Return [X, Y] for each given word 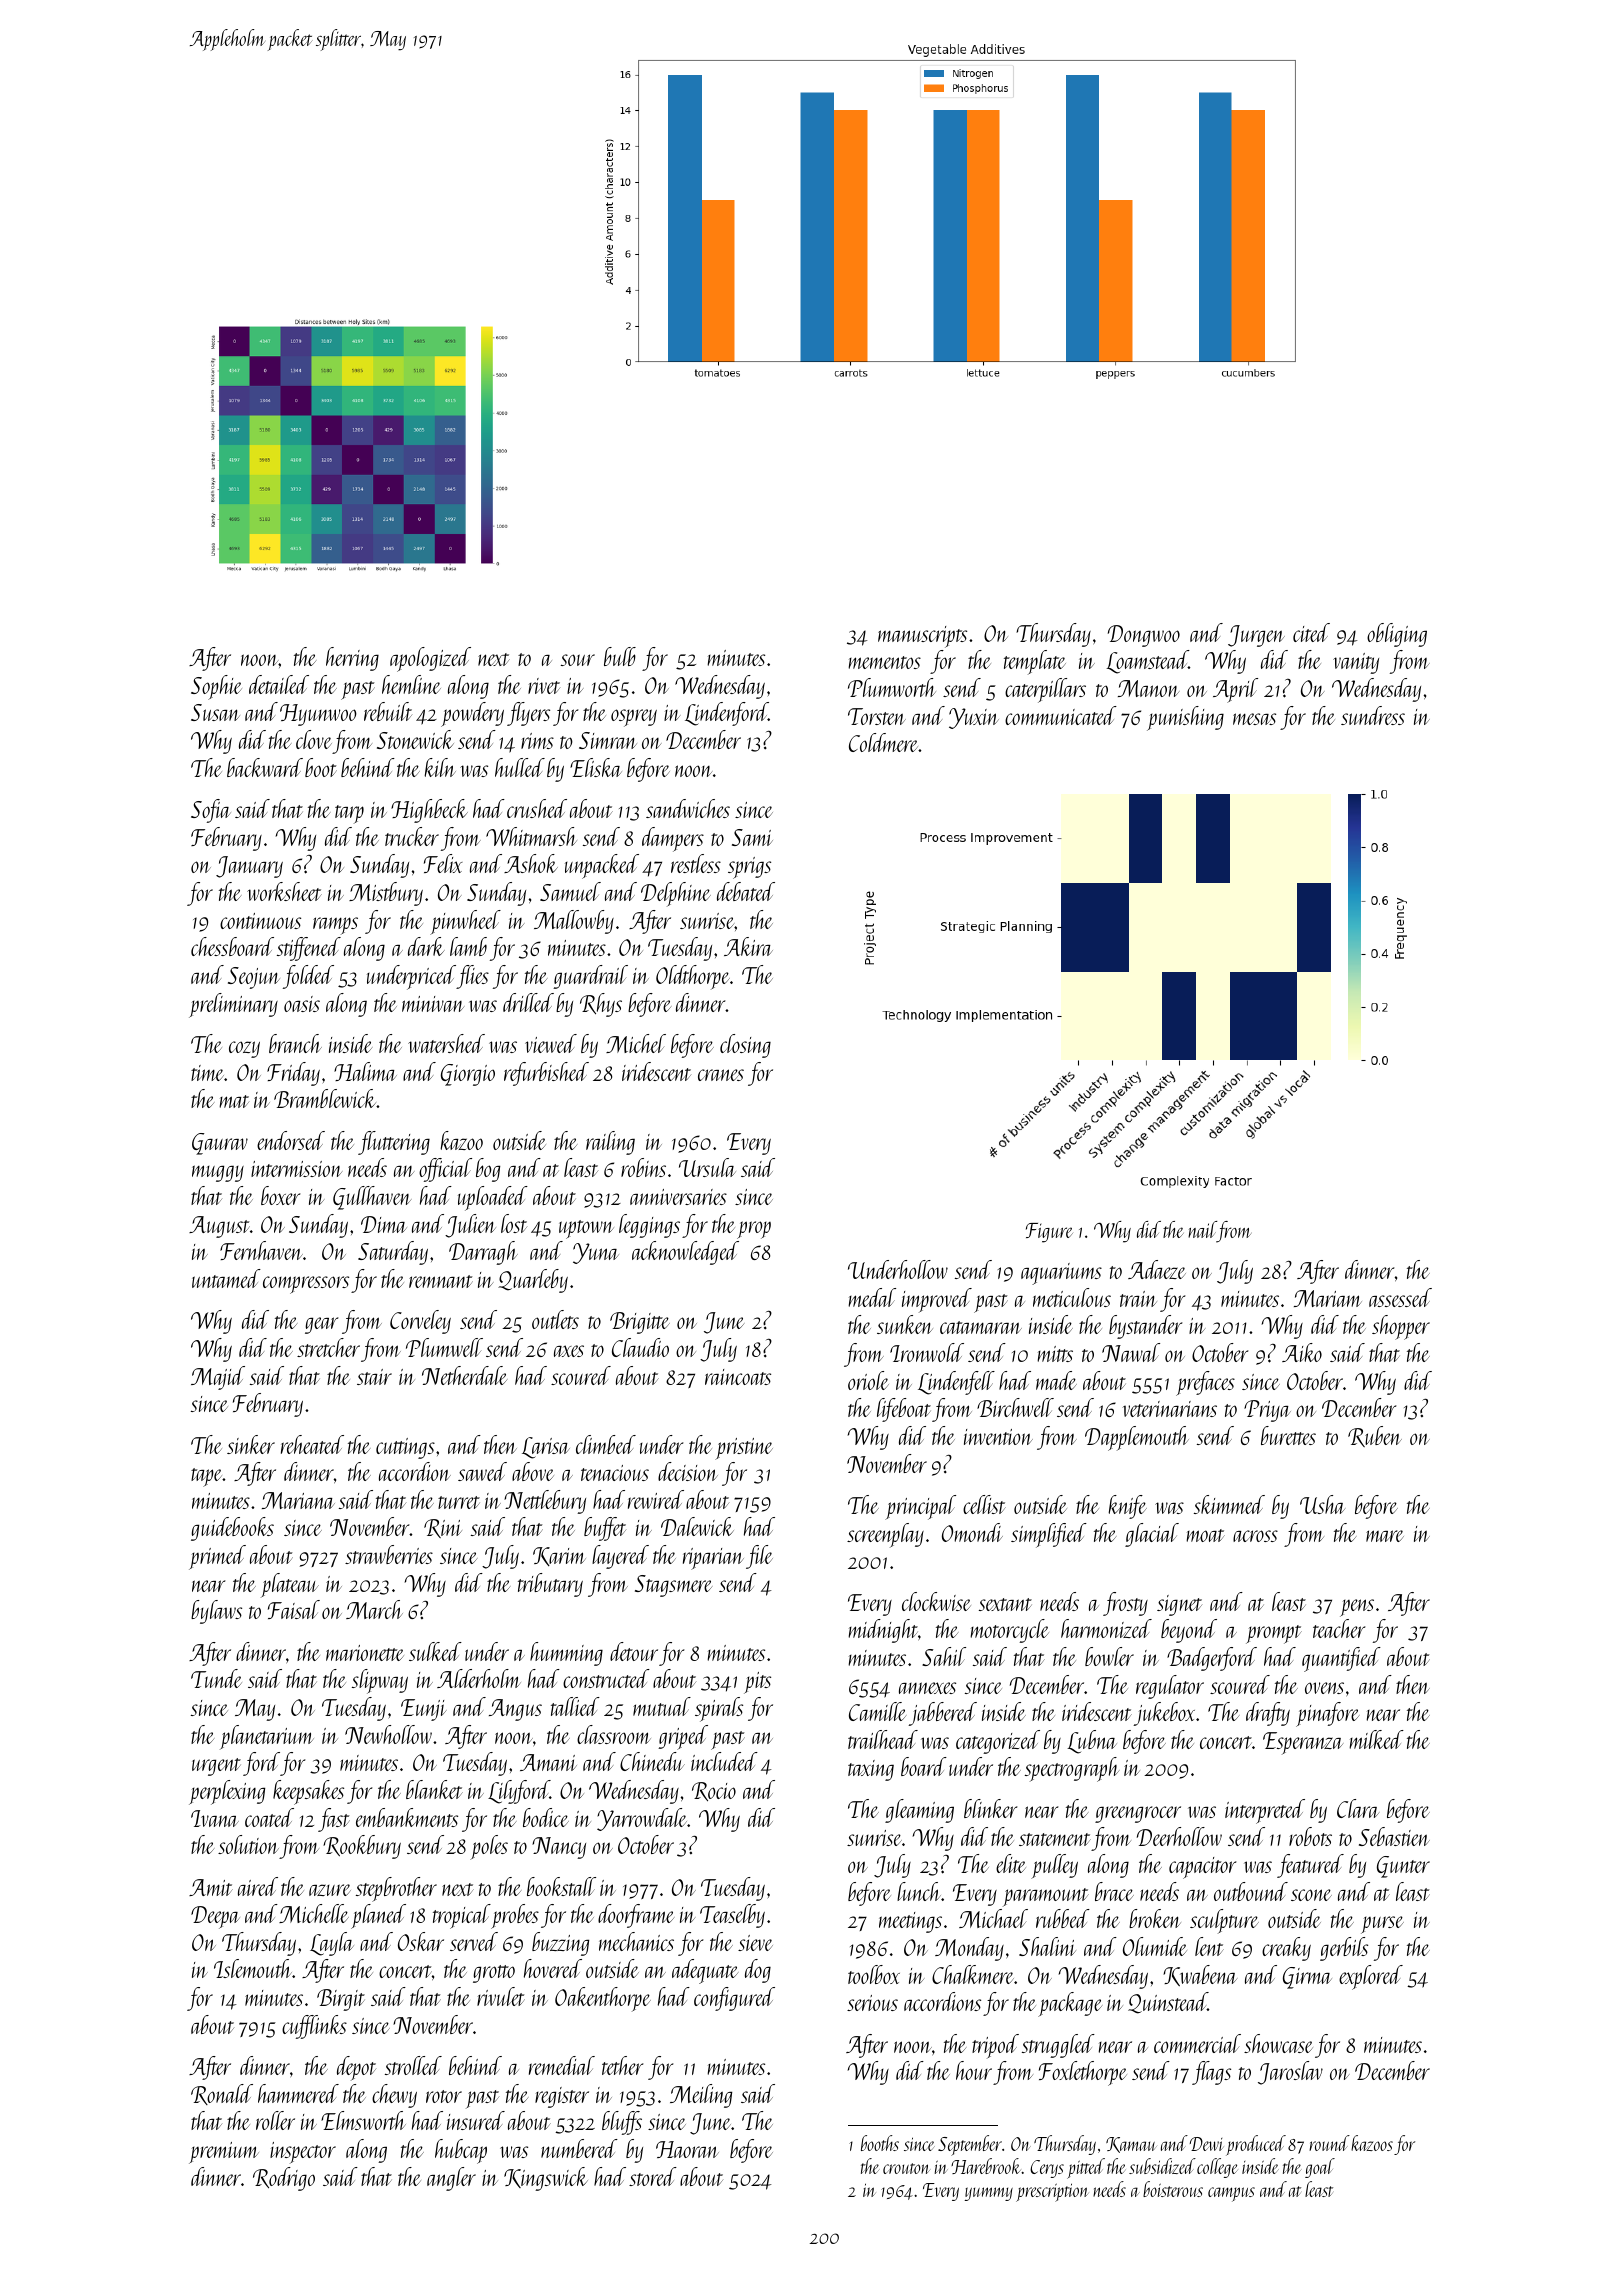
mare [1385, 1536]
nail [1202, 1229]
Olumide [1155, 1946]
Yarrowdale [642, 1819]
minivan [433, 1004]
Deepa [215, 1917]
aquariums [1061, 1274]
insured [476, 2120]
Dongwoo [1144, 636]
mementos [884, 662]
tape [207, 1477]
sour [578, 660]
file [759, 1557]
